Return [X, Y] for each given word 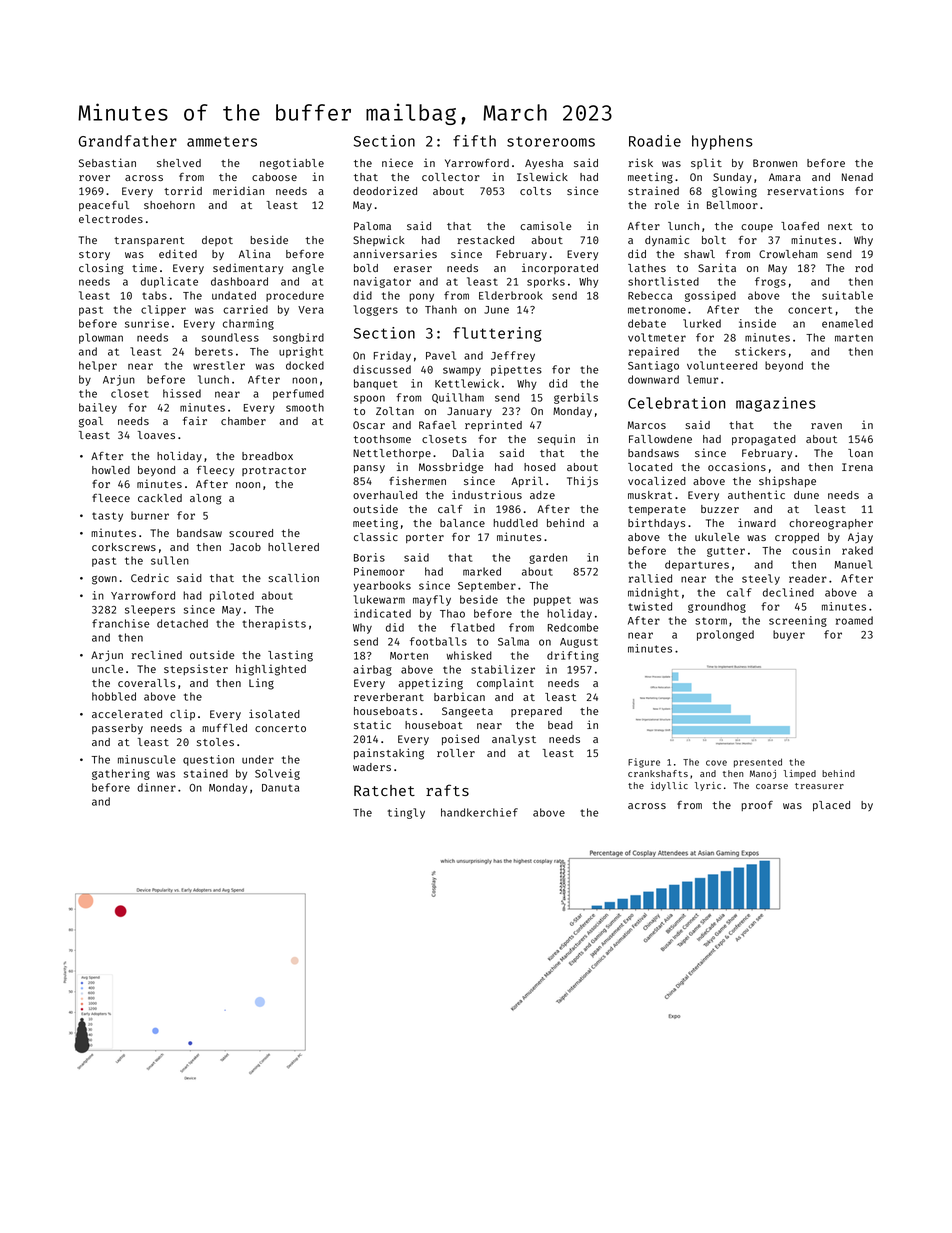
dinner [156, 787]
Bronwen [775, 163]
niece [397, 162]
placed [831, 806]
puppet [552, 601]
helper [98, 366]
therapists [274, 624]
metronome [657, 310]
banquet [375, 384]
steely [761, 579]
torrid [183, 190]
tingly [406, 813]
